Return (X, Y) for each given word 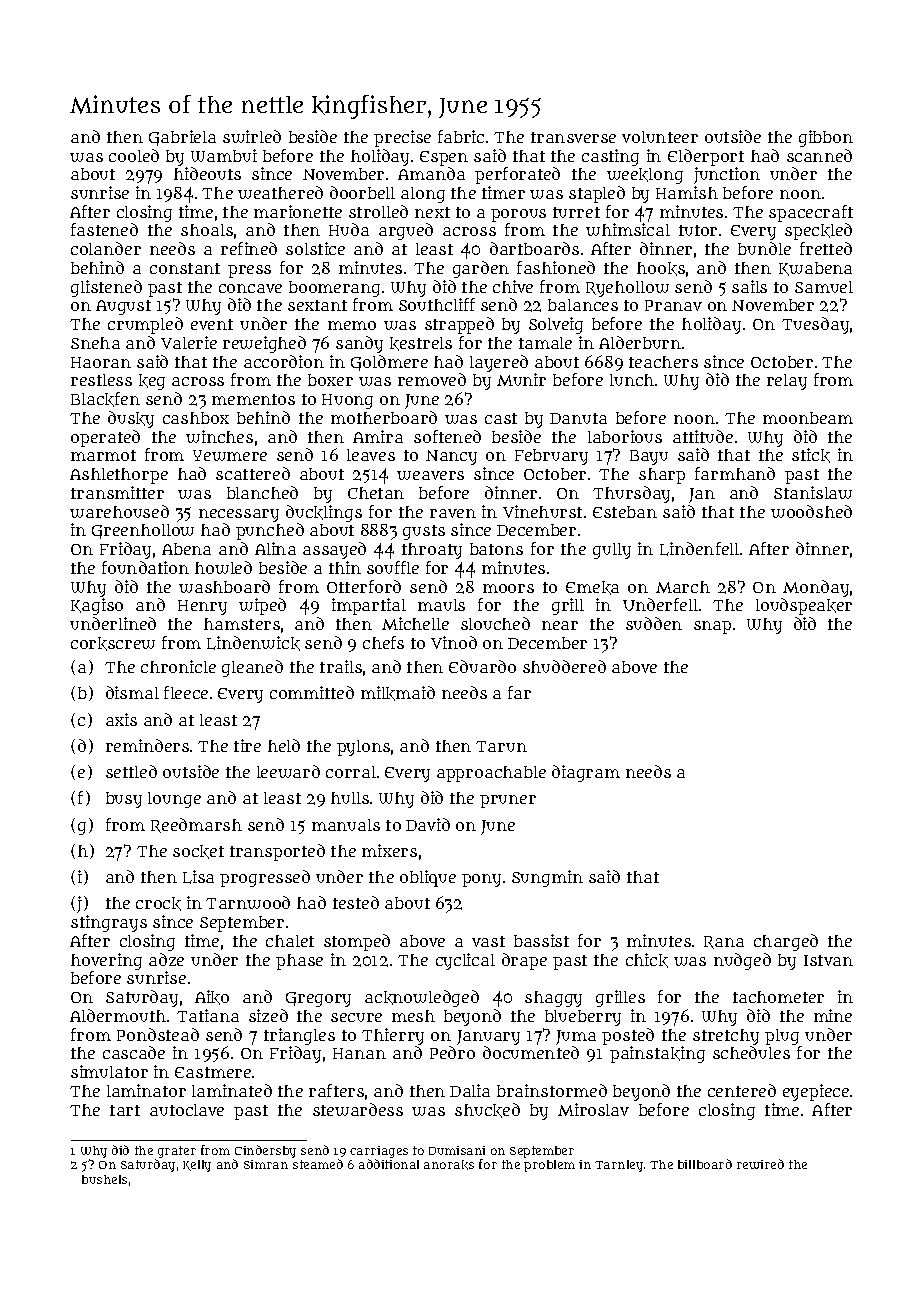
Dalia (470, 1090)
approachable (491, 774)
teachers (663, 362)
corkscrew (113, 644)
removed (432, 379)
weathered (280, 192)
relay (787, 382)
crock (158, 904)
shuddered (564, 666)
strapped (459, 325)
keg (152, 382)
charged (786, 942)
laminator (146, 1090)
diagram (586, 773)
